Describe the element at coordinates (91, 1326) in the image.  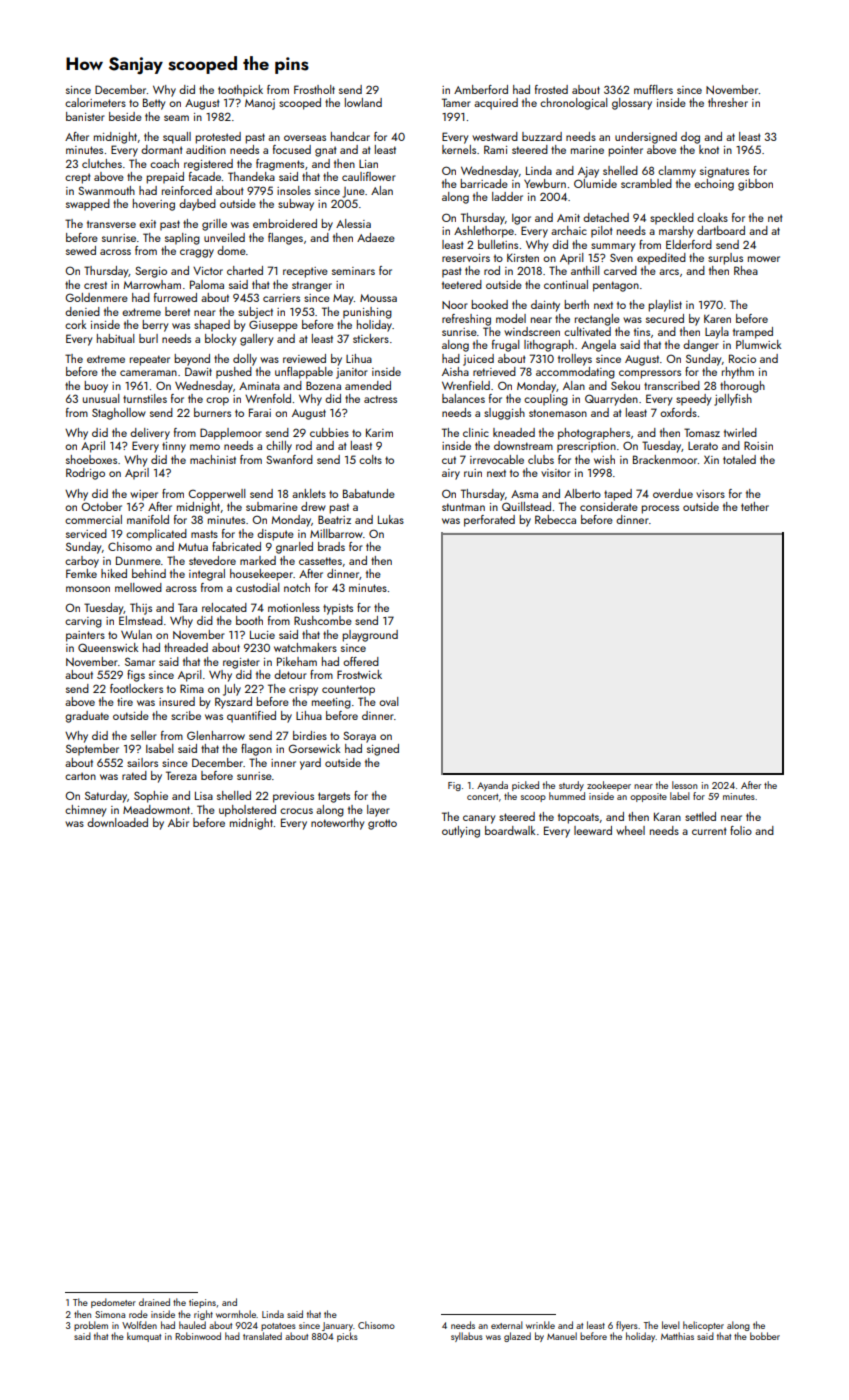
I see `problem` at that location.
